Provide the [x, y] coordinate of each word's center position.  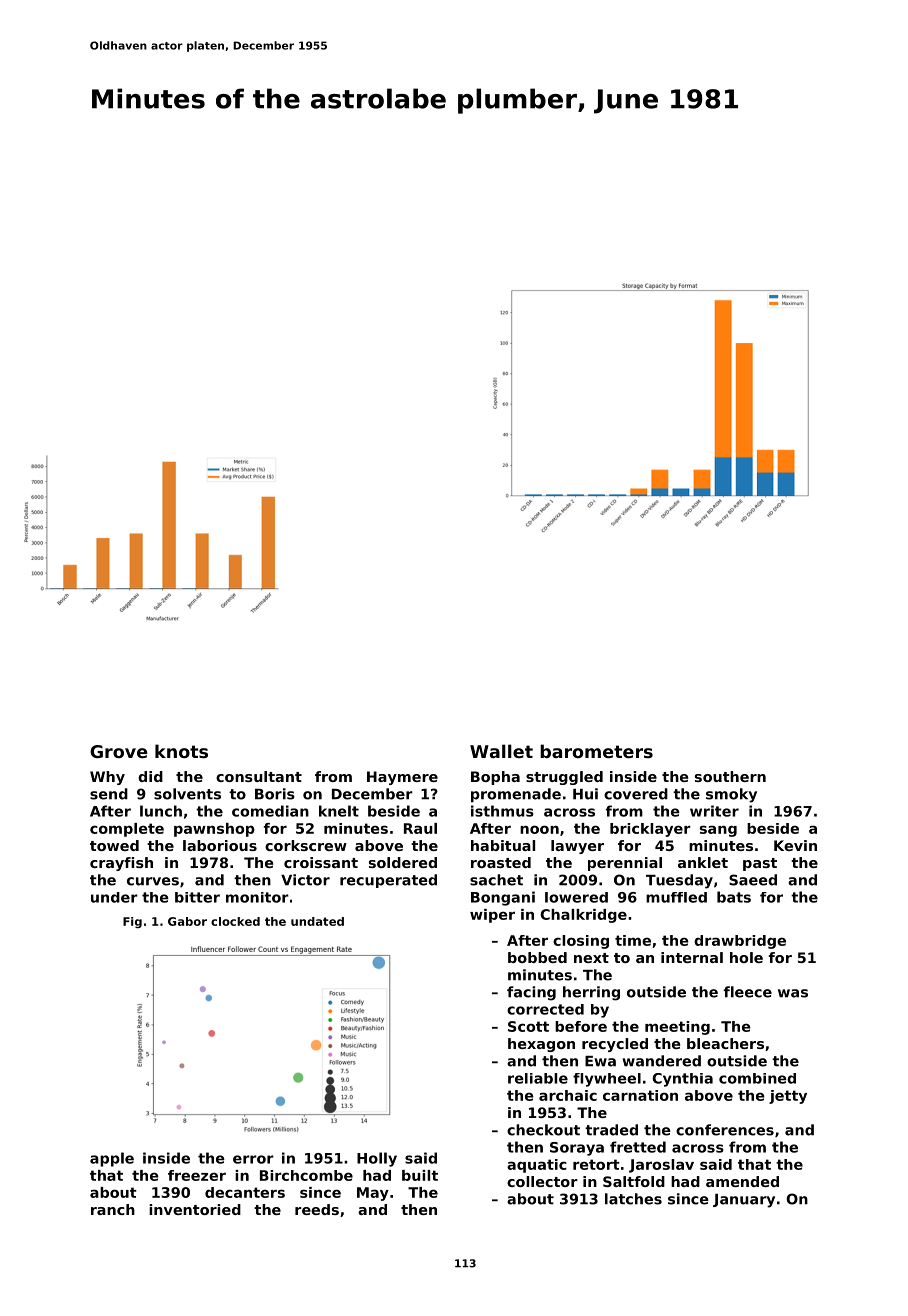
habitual [503, 845]
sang [718, 831]
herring [591, 993]
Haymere [402, 778]
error [253, 1159]
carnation [640, 1095]
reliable [538, 1078]
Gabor [187, 921]
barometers [596, 751]
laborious [220, 845]
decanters [245, 1192]
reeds [317, 1209]
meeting [677, 1028]
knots [181, 751]
